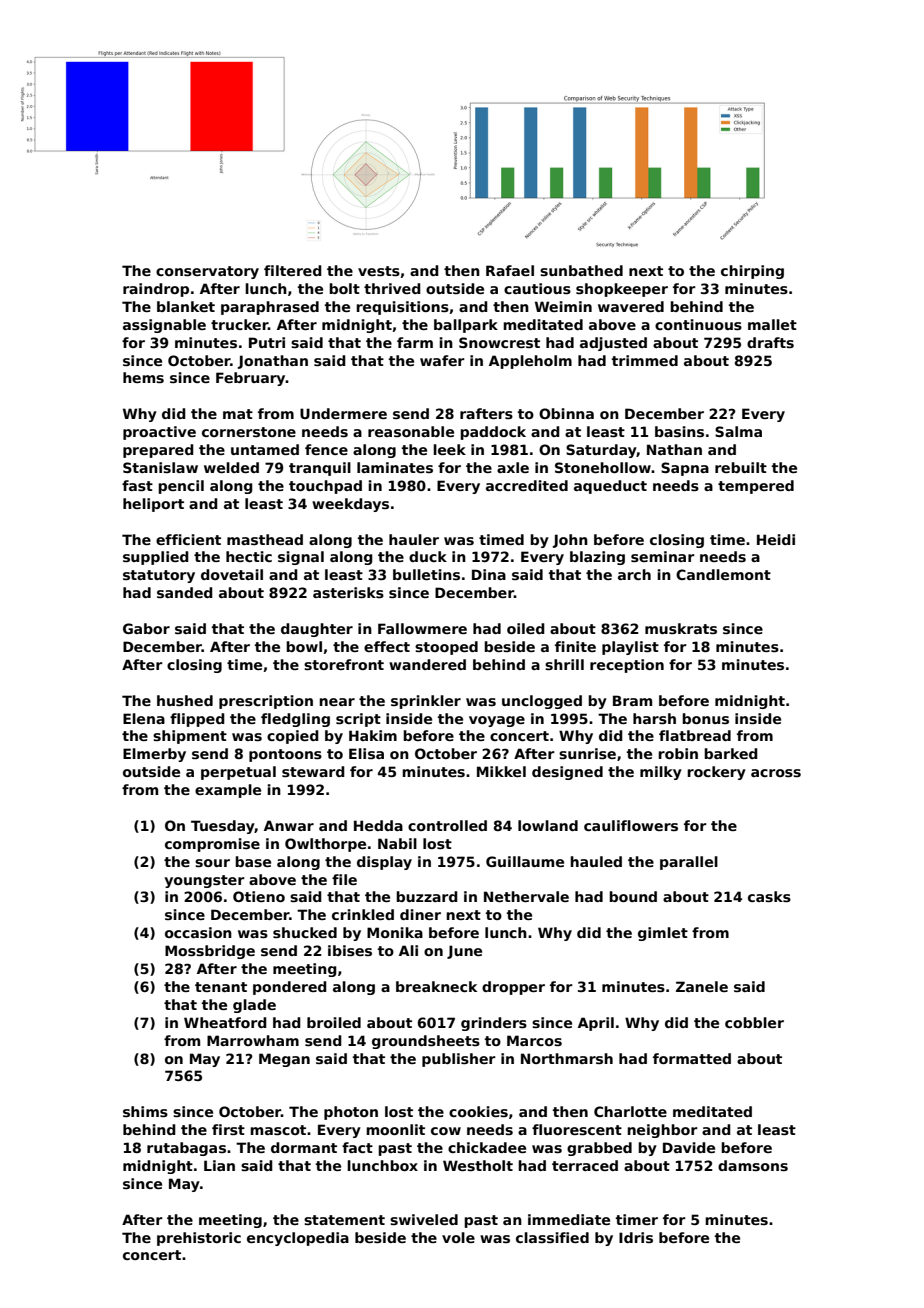 Image resolution: width=924 pixels, height=1308 pixels. Describe the element at coordinates (343, 413) in the image. I see `Undermere` at that location.
